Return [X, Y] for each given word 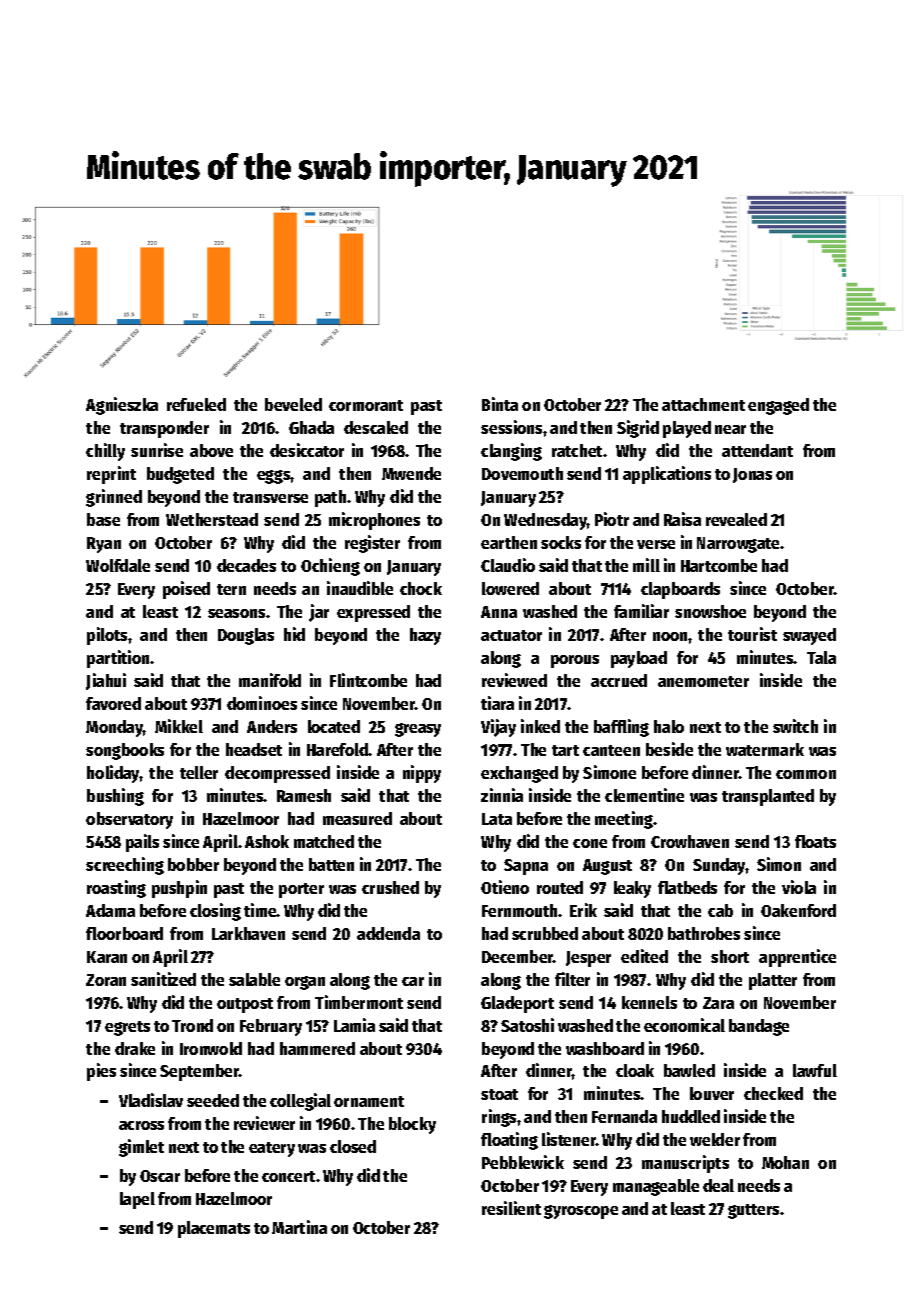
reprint [111, 475]
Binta [500, 404]
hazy [425, 636]
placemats [214, 1229]
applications [667, 475]
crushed [390, 887]
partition [118, 659]
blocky [412, 1125]
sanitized [163, 979]
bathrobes [704, 933]
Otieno [505, 887]
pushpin [179, 889]
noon [671, 636]
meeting [624, 820]
